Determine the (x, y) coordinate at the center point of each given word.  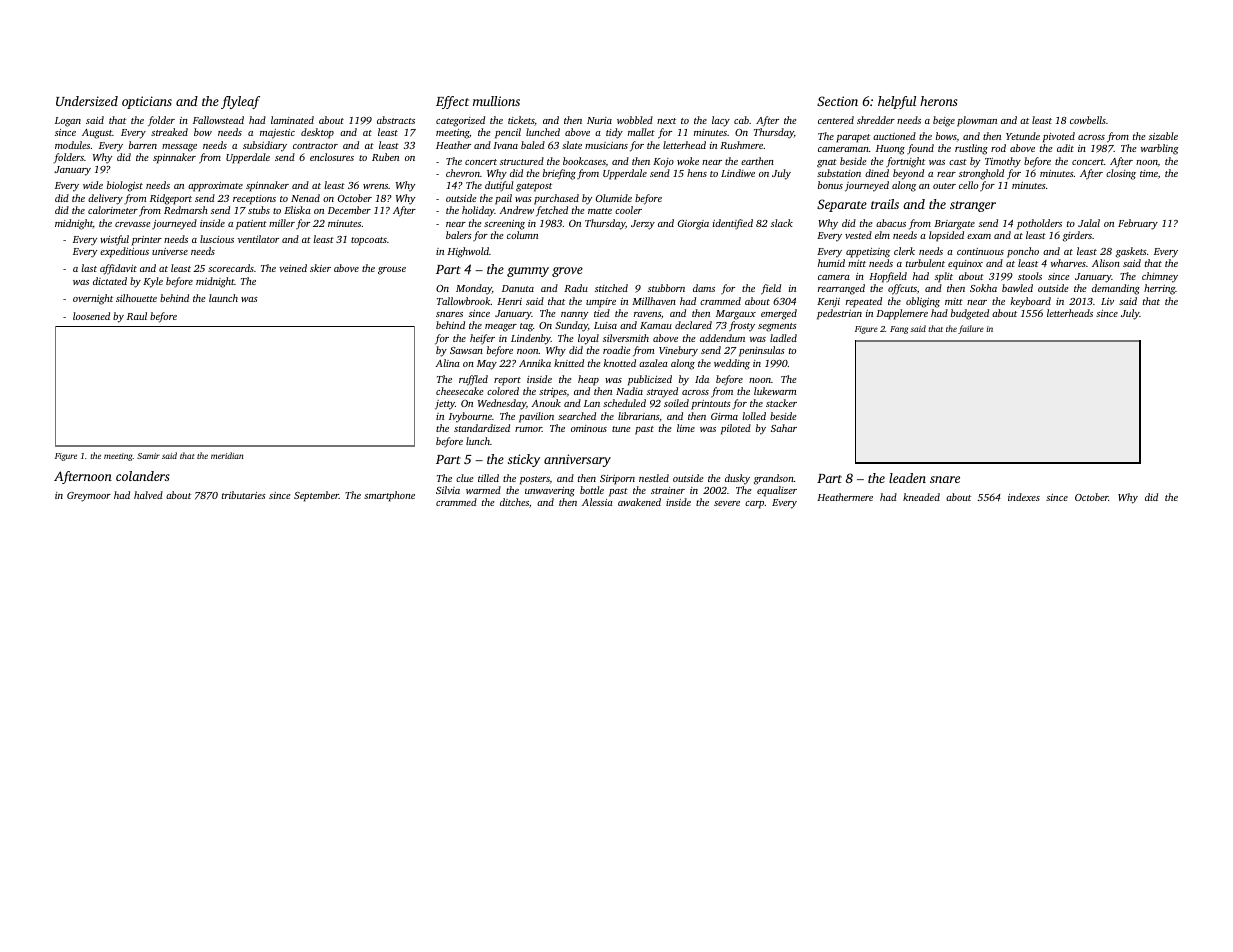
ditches (514, 502)
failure (971, 329)
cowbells (1088, 120)
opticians (147, 102)
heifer (482, 339)
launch (223, 298)
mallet (641, 132)
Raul (137, 316)
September (316, 496)
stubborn (666, 288)
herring (1160, 289)
